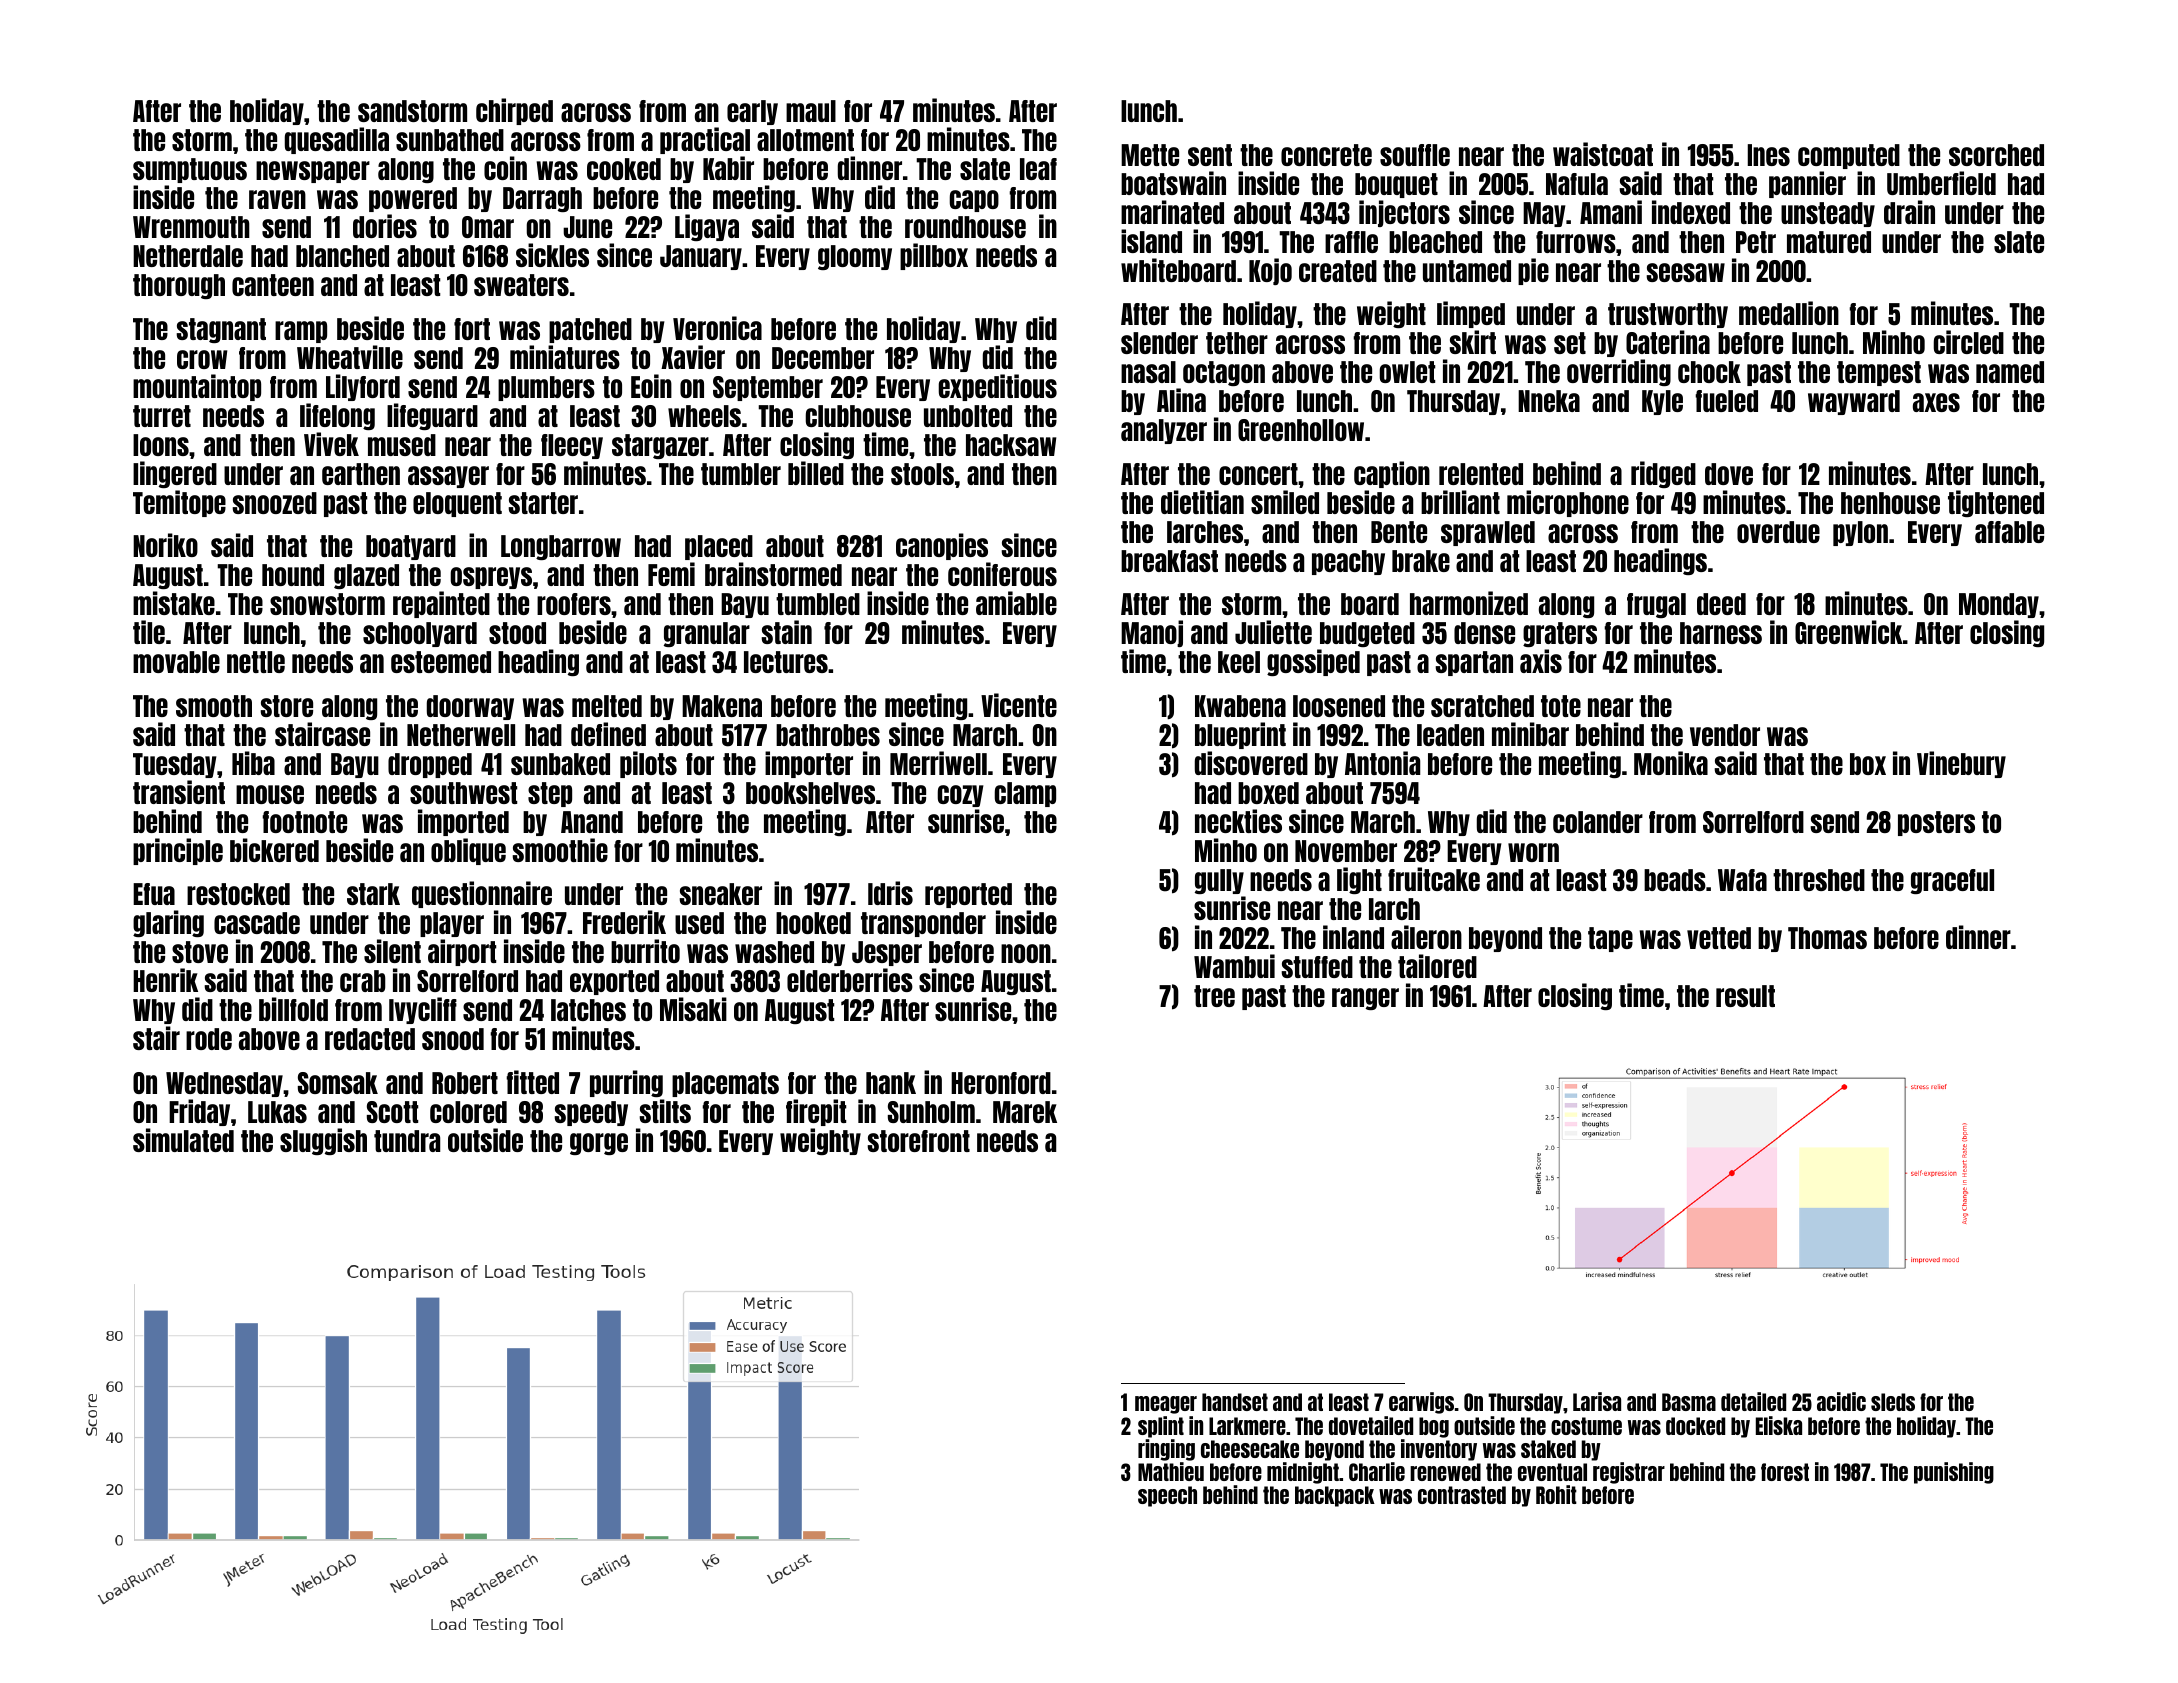  Describe the element at coordinates (183, 1140) in the screenshot. I see `simulated` at that location.
